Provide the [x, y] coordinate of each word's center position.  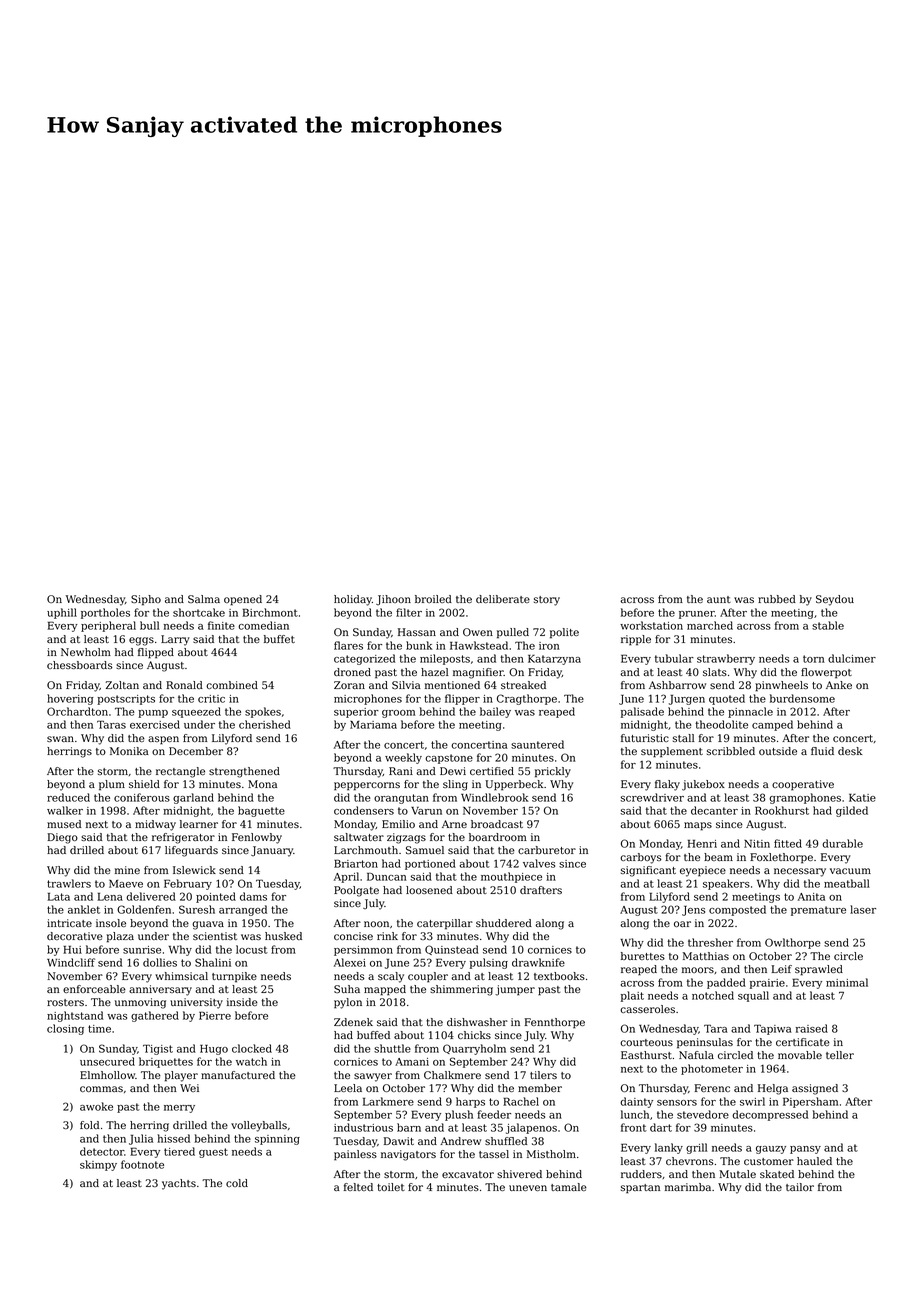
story [547, 601]
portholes [105, 613]
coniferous [142, 797]
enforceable [94, 989]
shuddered [504, 923]
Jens [693, 911]
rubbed [777, 599]
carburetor [547, 850]
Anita [811, 897]
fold [89, 1125]
